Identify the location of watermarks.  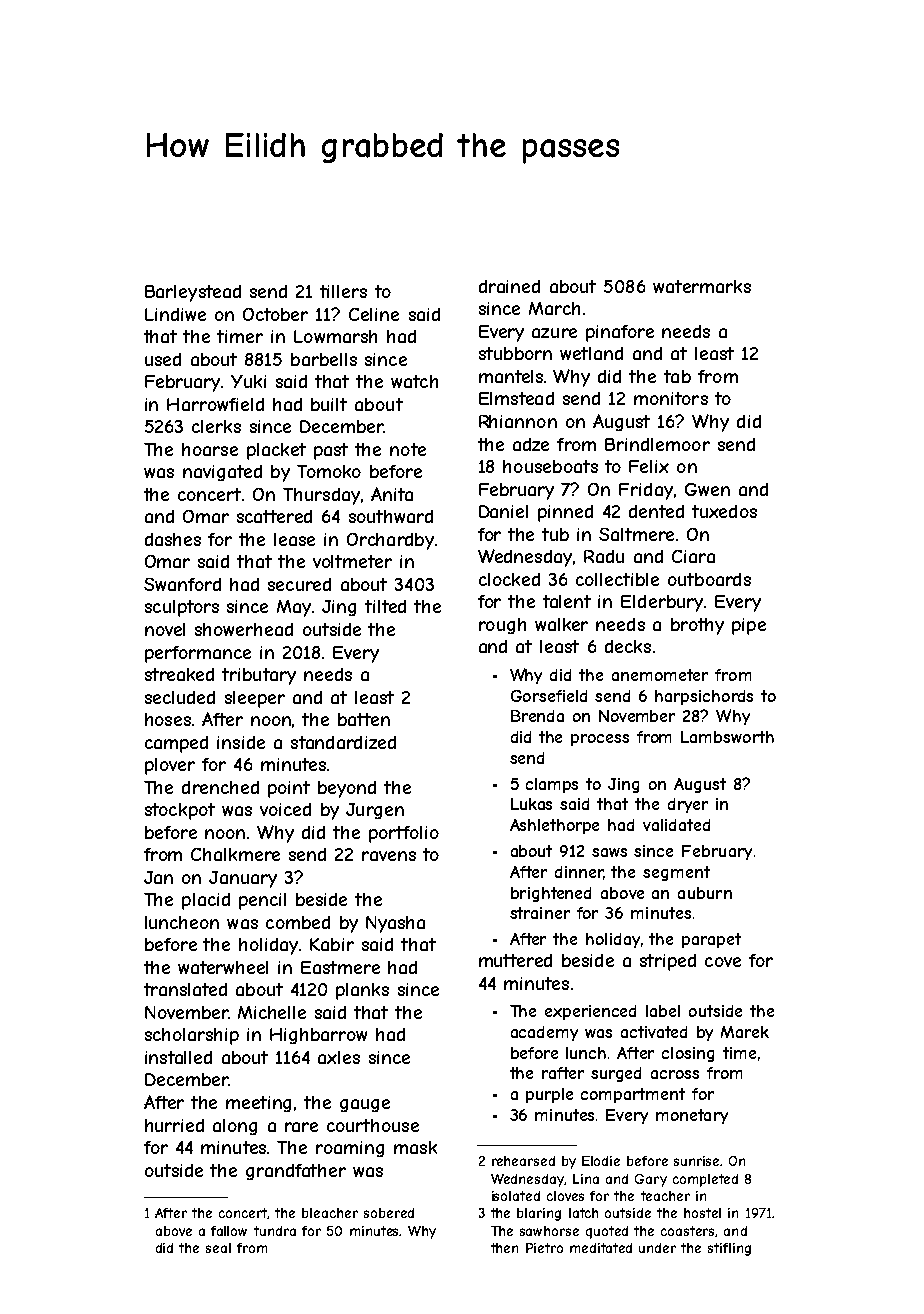
(702, 286).
